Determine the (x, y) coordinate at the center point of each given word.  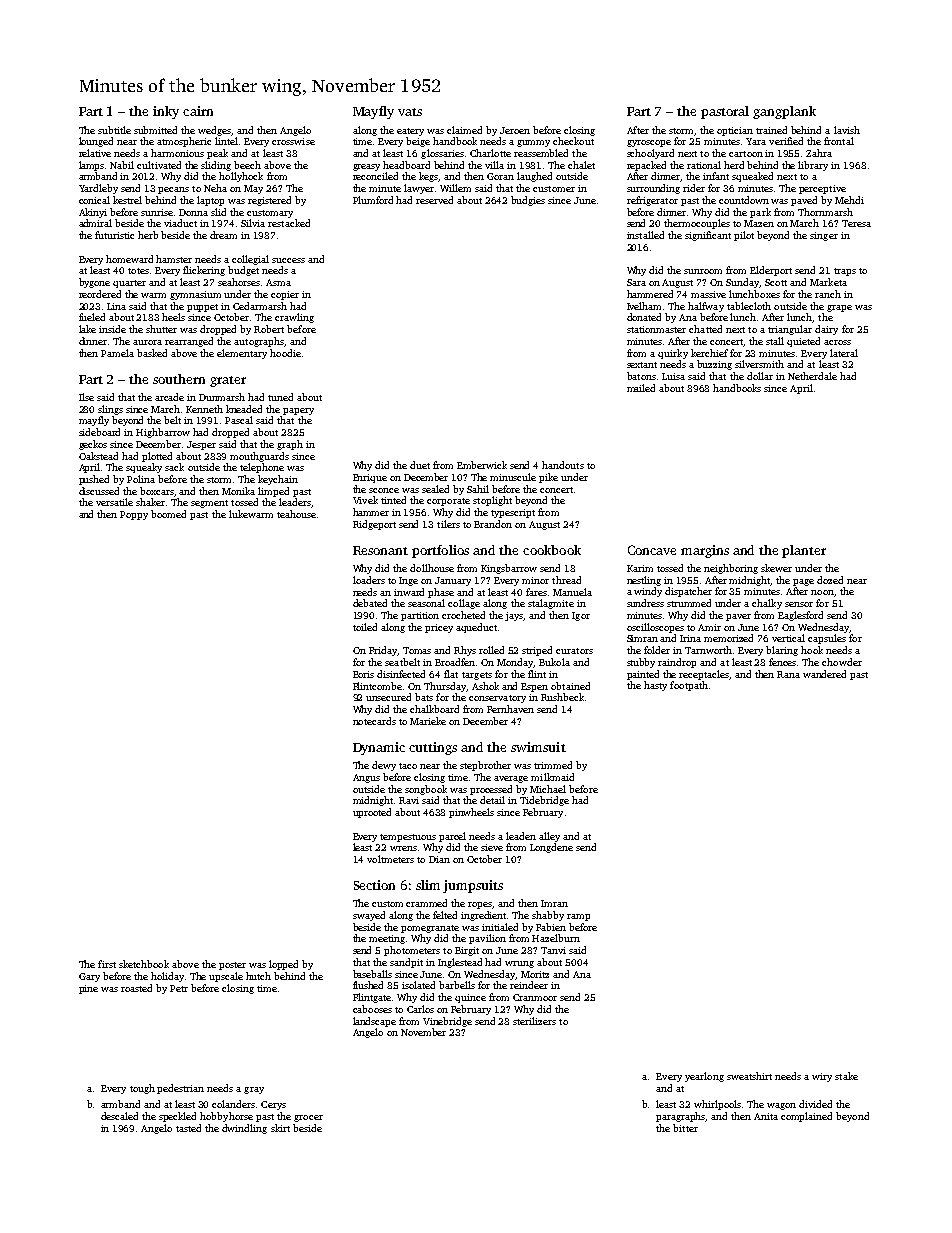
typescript (513, 513)
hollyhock (241, 177)
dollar (760, 376)
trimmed (553, 765)
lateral (844, 353)
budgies (528, 201)
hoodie (285, 353)
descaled (119, 1116)
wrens (403, 848)
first (107, 964)
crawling (294, 318)
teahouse (296, 514)
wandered (824, 674)
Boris (363, 674)
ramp (578, 917)
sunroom (703, 271)
